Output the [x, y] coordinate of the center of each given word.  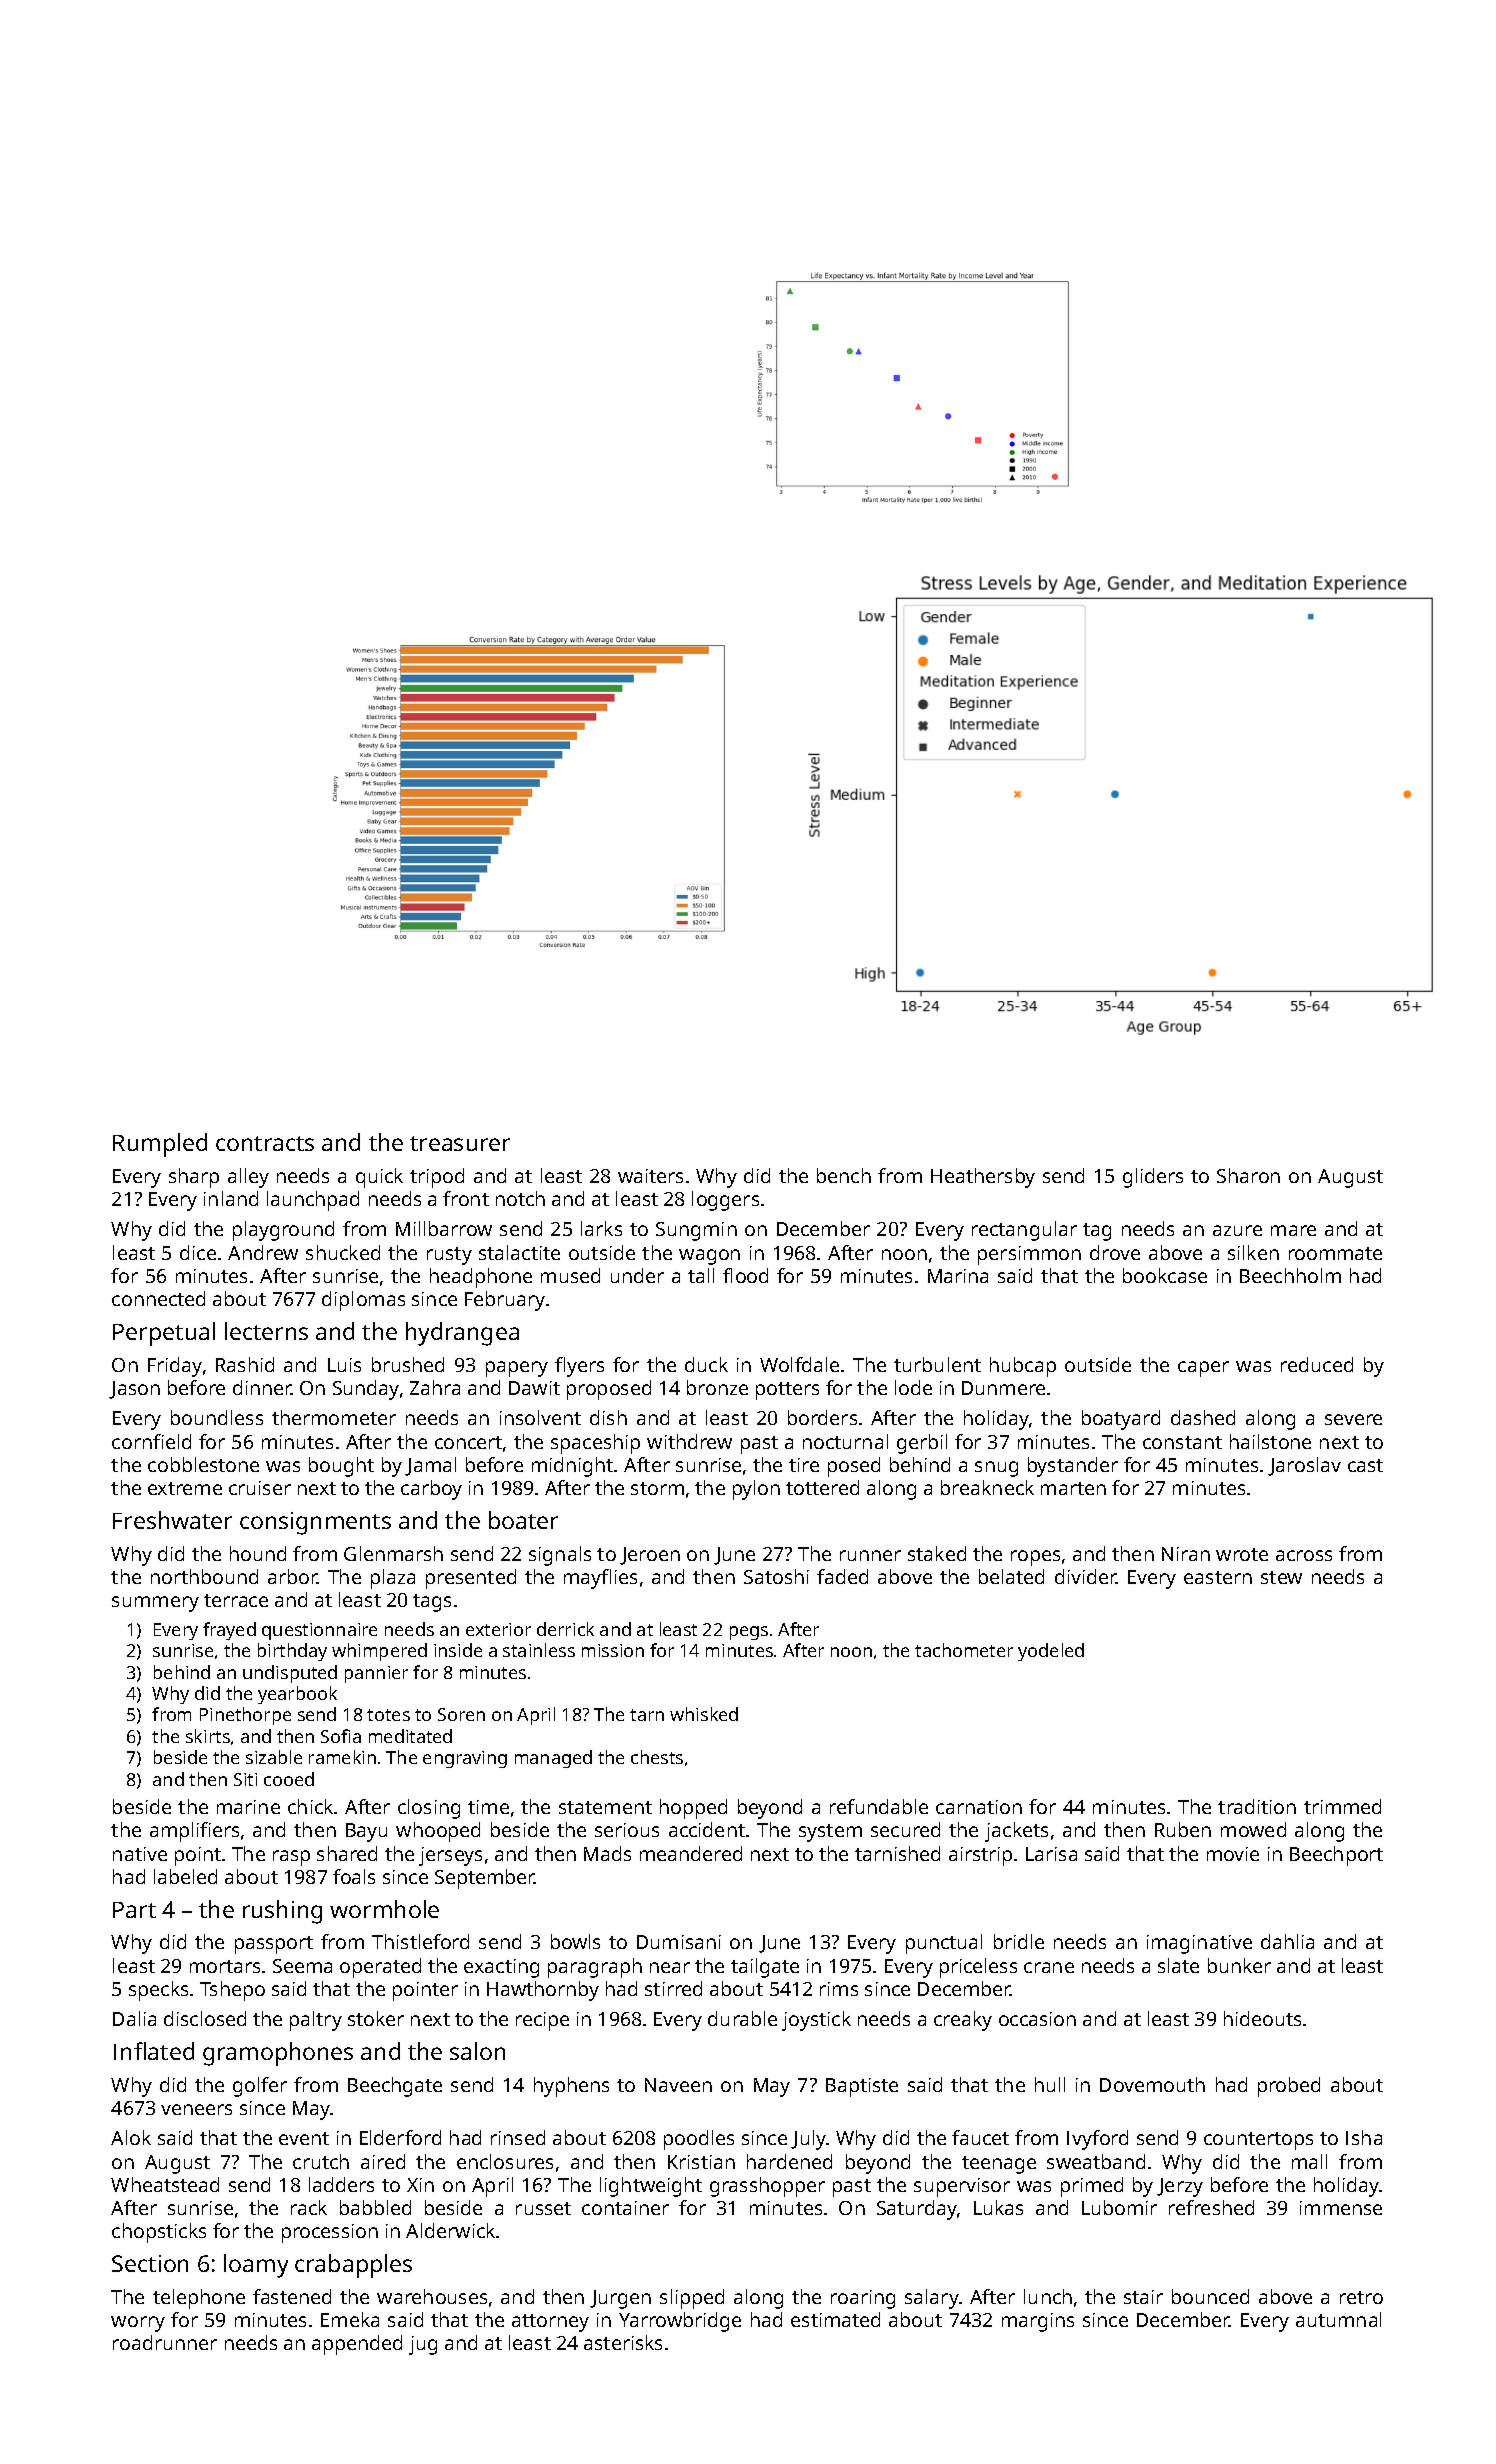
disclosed [205, 2018]
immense [1341, 2208]
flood [745, 1275]
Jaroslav [1304, 1466]
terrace [236, 1600]
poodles [699, 2140]
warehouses [432, 2296]
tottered [822, 1487]
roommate [1335, 1253]
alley [248, 1178]
